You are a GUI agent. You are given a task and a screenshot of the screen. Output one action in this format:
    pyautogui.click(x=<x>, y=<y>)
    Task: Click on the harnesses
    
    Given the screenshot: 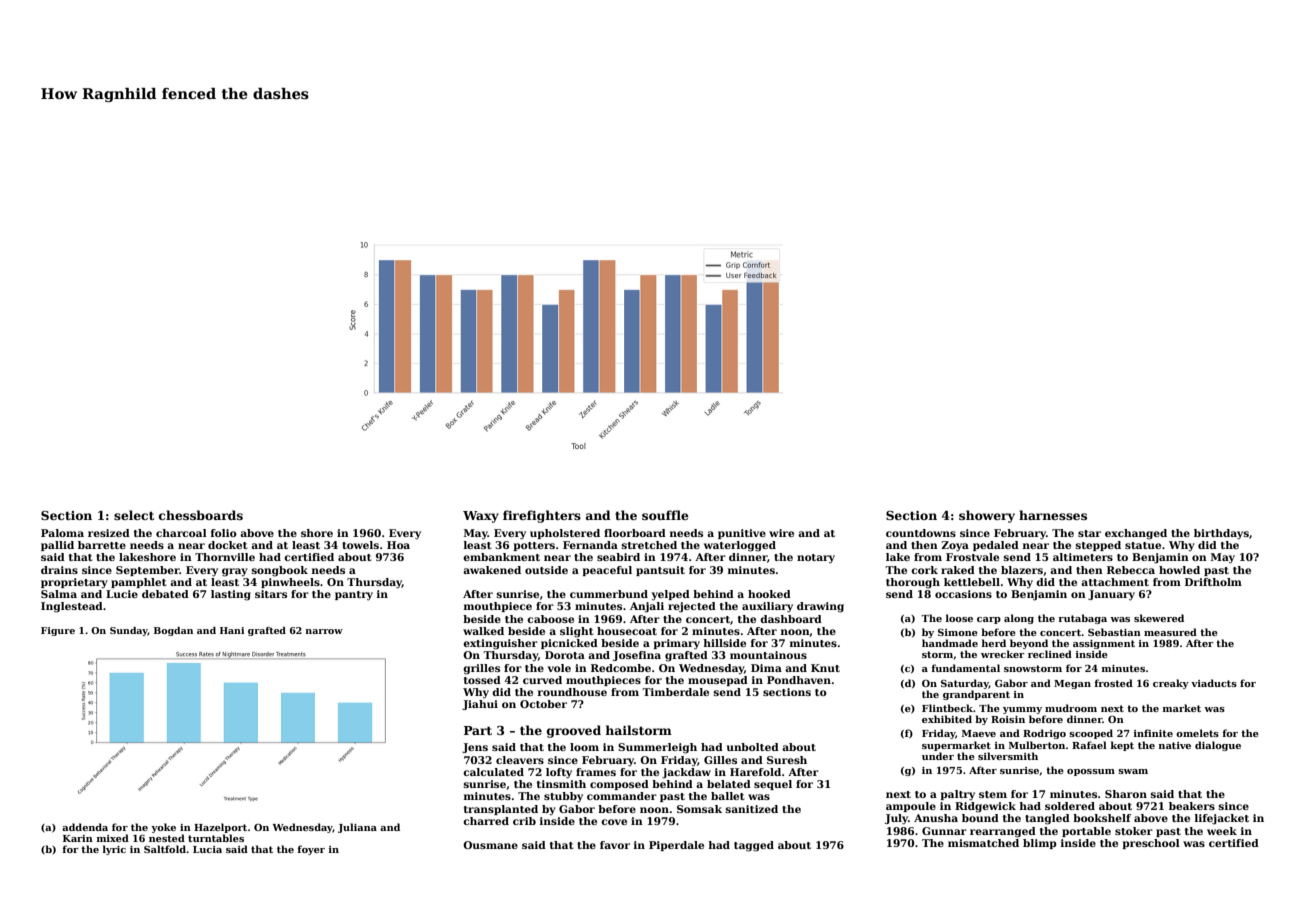 What is the action you would take?
    pyautogui.click(x=1053, y=515)
